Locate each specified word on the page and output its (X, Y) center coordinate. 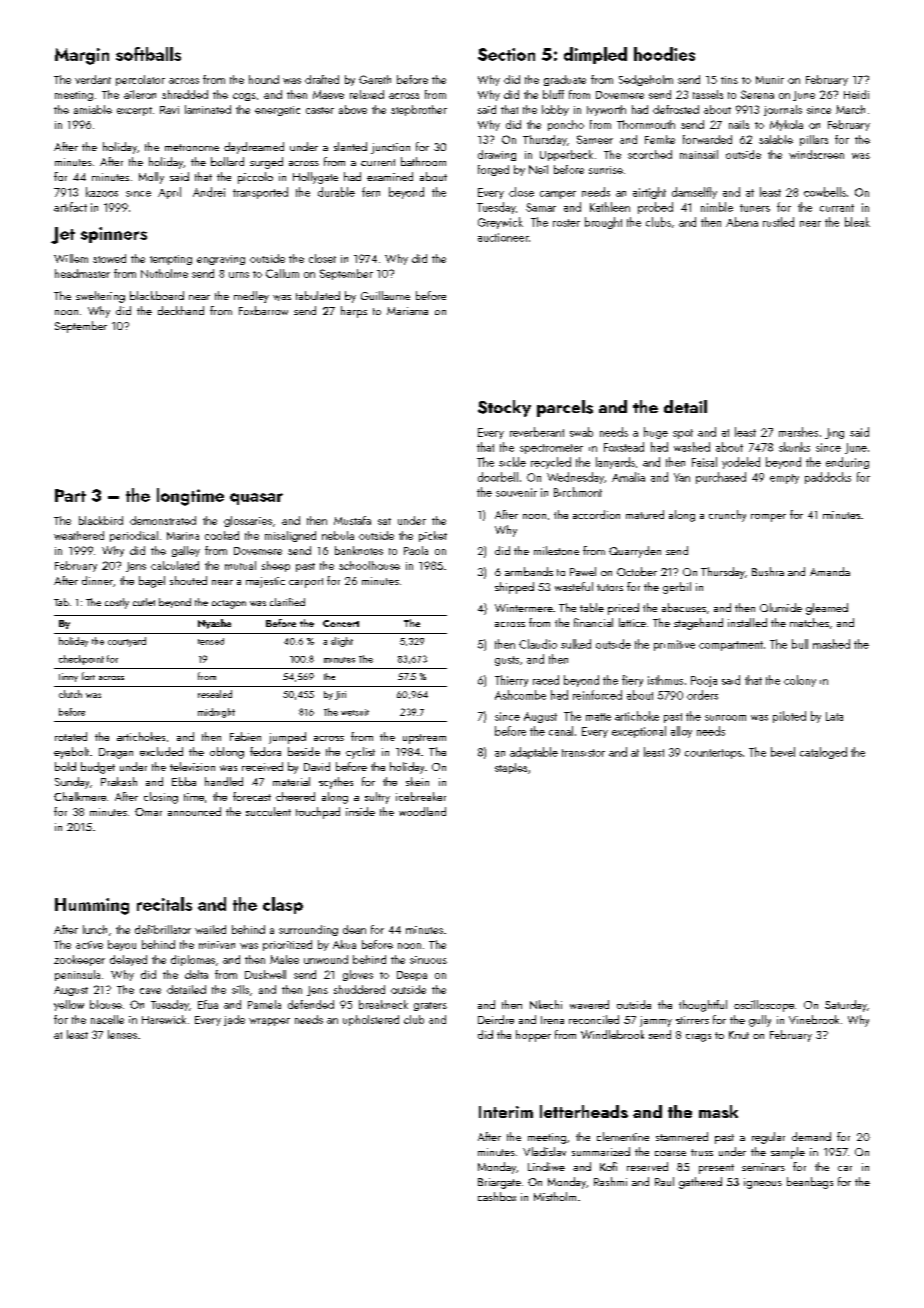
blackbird (101, 520)
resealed (215, 694)
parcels (565, 408)
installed (747, 622)
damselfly (694, 193)
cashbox (497, 1196)
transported (260, 193)
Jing (834, 433)
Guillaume (385, 295)
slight (342, 642)
